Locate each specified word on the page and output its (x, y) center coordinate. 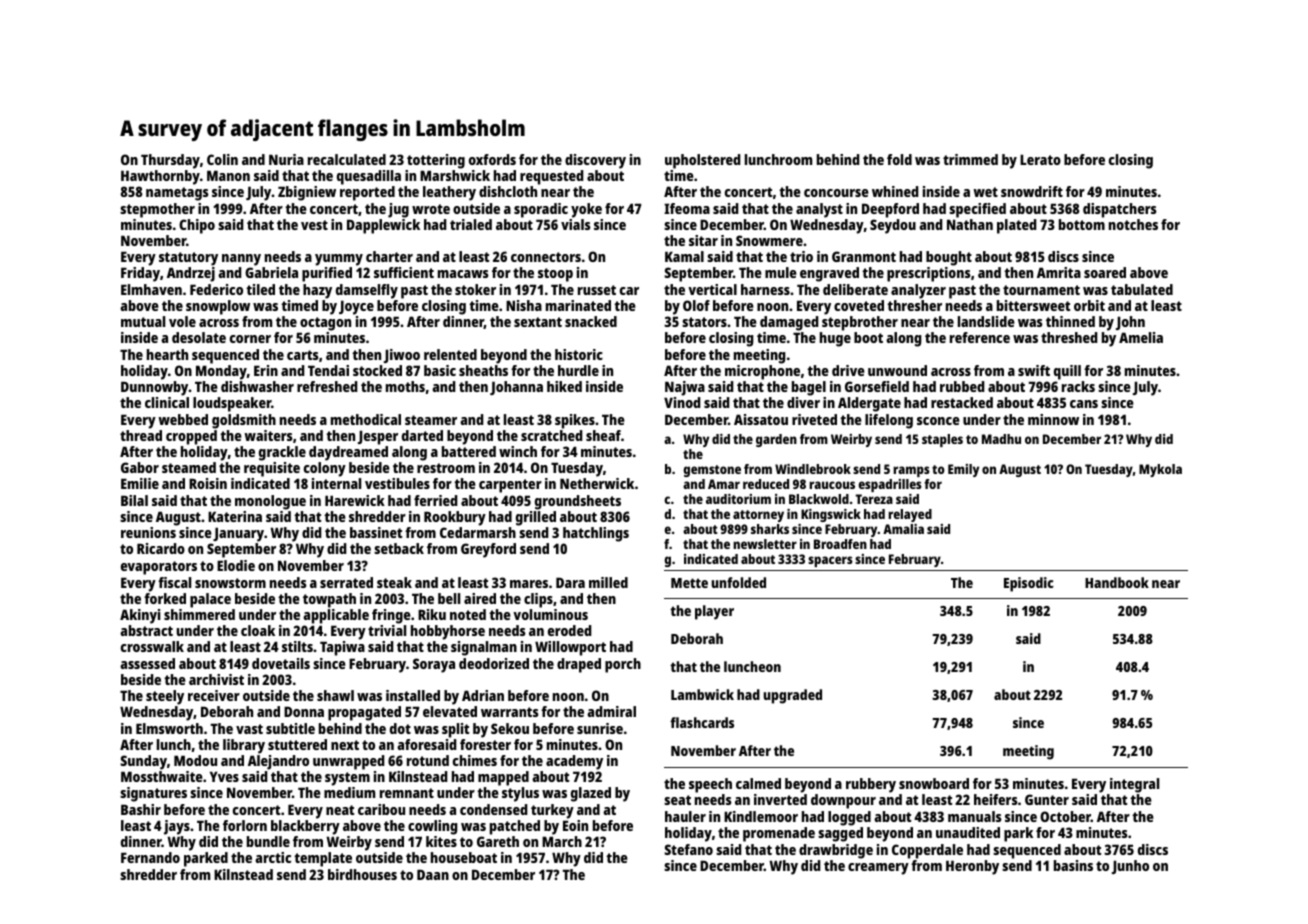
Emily (963, 470)
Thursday (170, 161)
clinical (167, 402)
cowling (433, 827)
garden (776, 440)
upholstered (703, 161)
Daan (433, 874)
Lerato (1040, 159)
